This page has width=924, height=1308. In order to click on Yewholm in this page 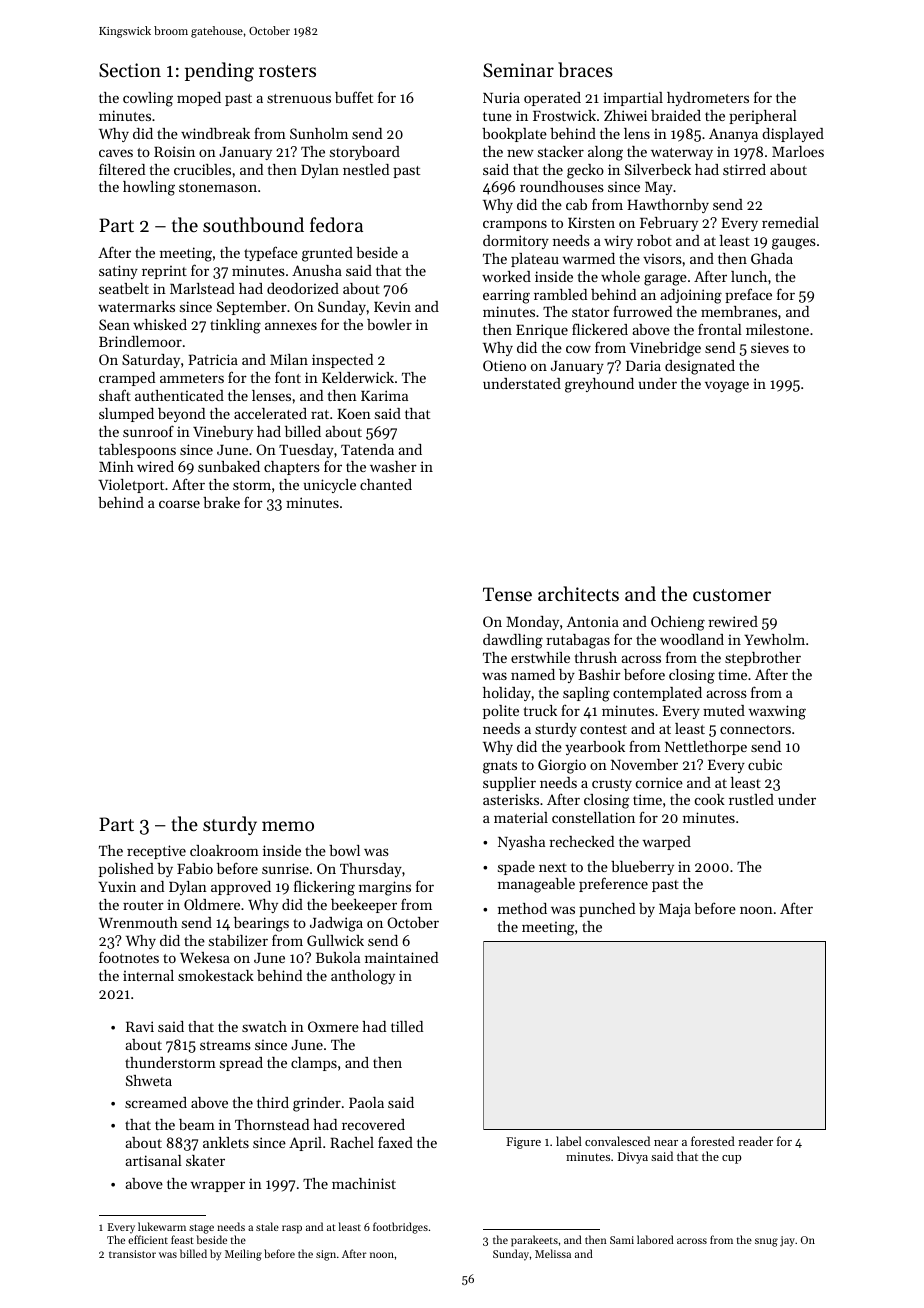, I will do `click(774, 639)`.
